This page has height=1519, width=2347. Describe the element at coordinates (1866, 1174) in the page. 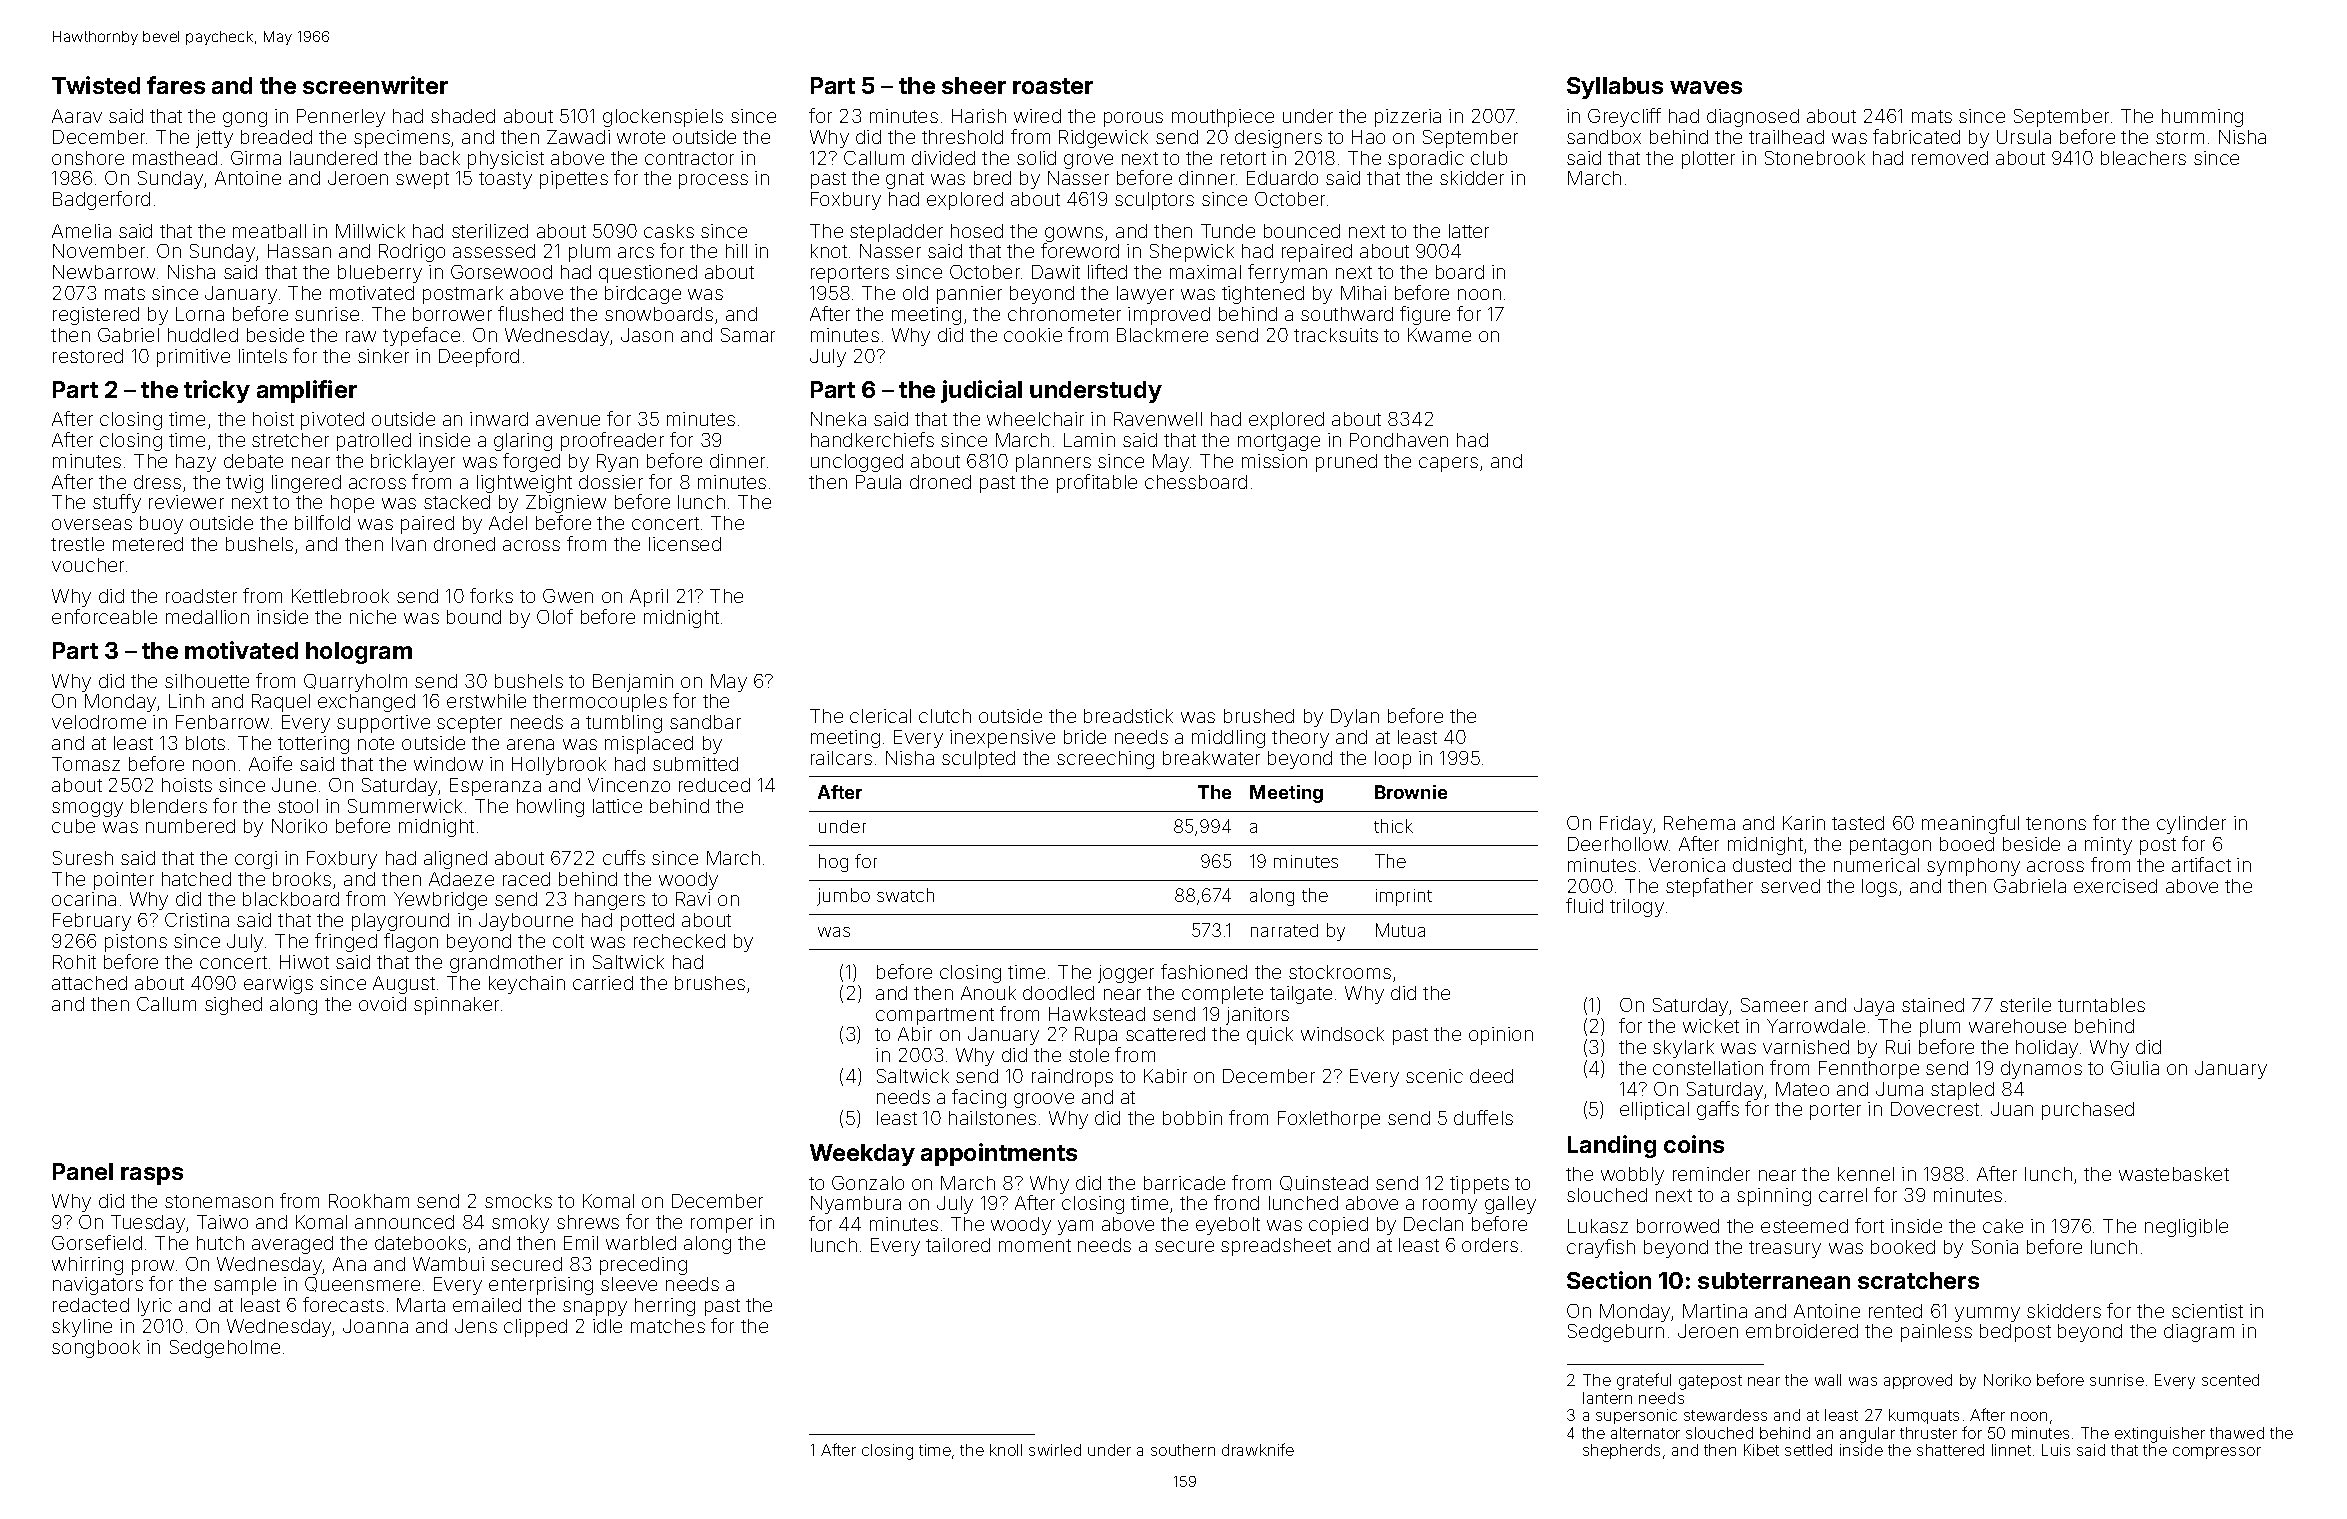

I see `kennel` at that location.
